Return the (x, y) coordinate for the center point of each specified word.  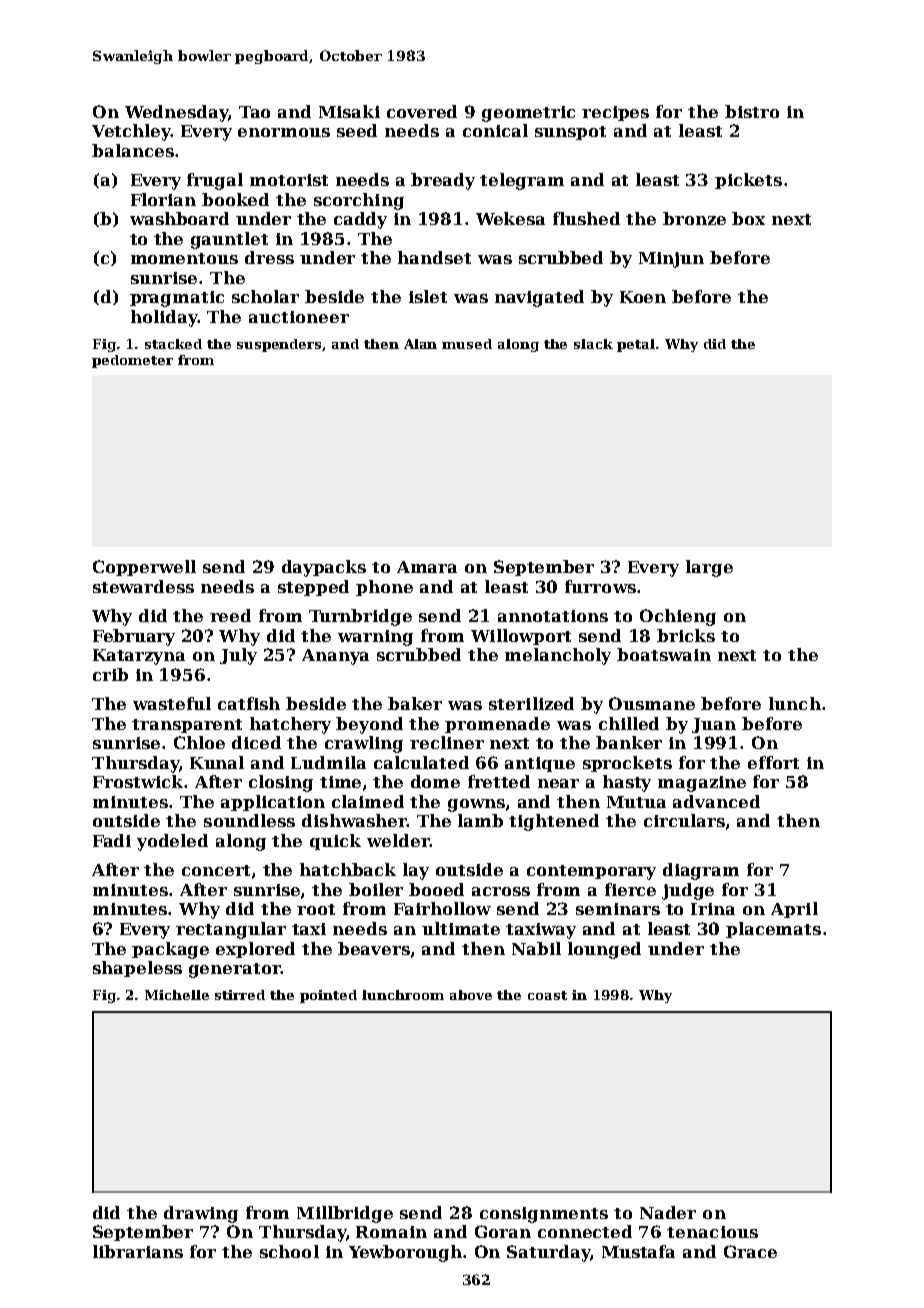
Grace (750, 1251)
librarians (138, 1251)
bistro (752, 111)
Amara (427, 567)
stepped (313, 588)
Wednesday (176, 113)
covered (422, 111)
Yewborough (405, 1253)
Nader (668, 1212)
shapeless (137, 969)
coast (547, 995)
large (709, 568)
